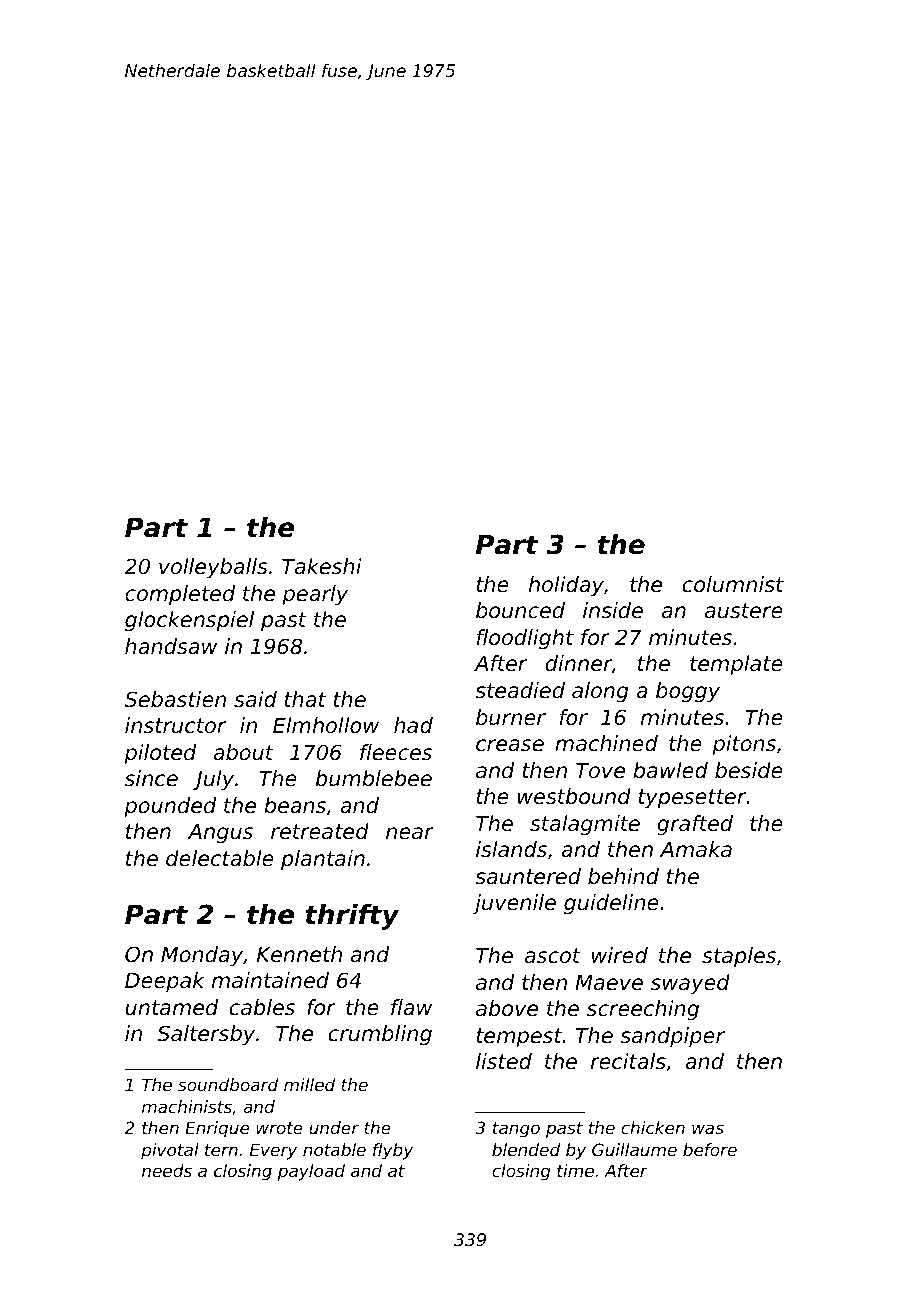 This screenshot has width=908, height=1316. What do you see at coordinates (167, 1170) in the screenshot?
I see `needs` at bounding box center [167, 1170].
